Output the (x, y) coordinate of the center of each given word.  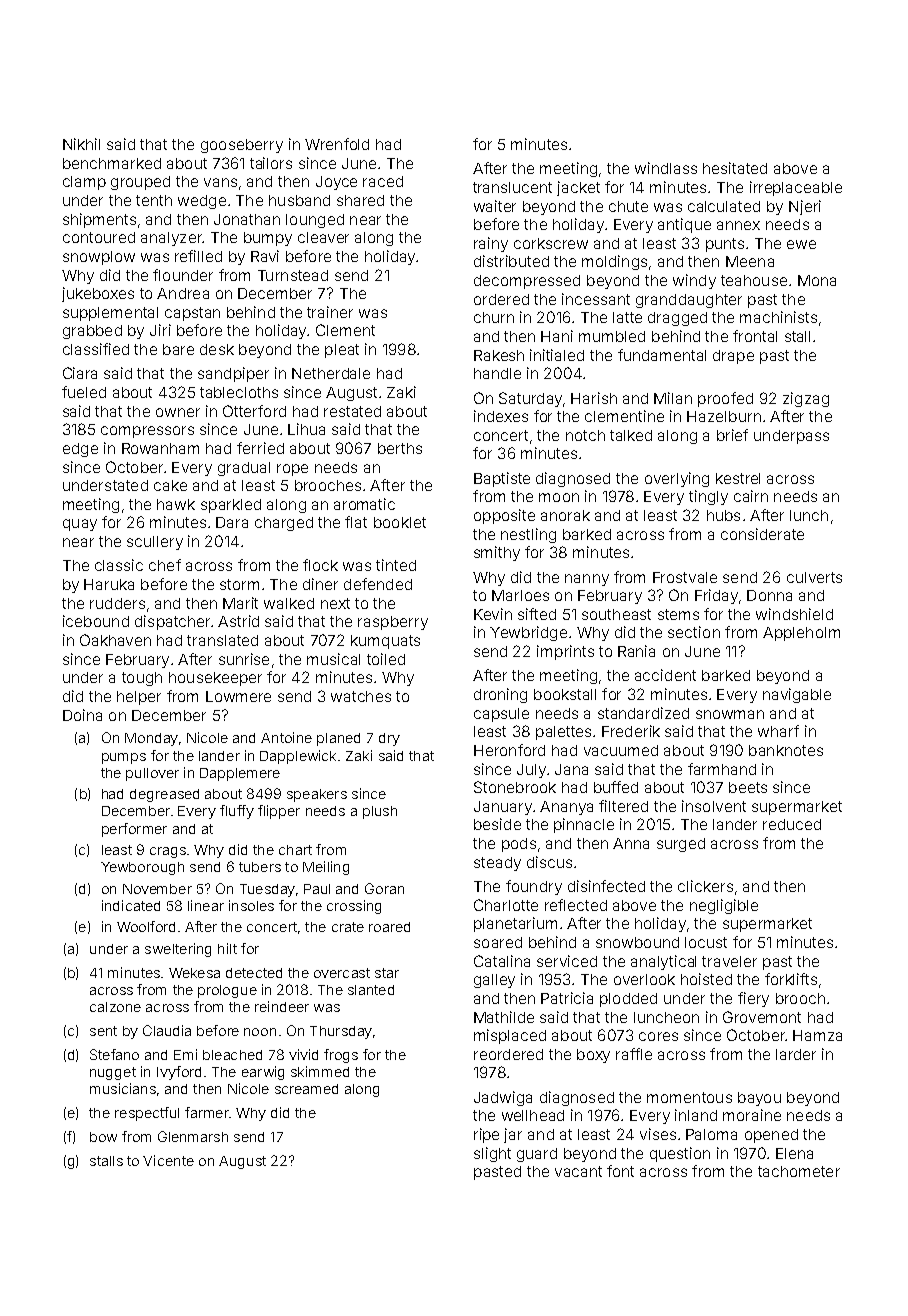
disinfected (606, 886)
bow (103, 1137)
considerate (762, 534)
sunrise (244, 659)
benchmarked (112, 163)
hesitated (735, 168)
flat (356, 522)
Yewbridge (528, 633)
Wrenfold (337, 144)
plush (380, 812)
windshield (794, 614)
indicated (131, 905)
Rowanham (160, 448)
